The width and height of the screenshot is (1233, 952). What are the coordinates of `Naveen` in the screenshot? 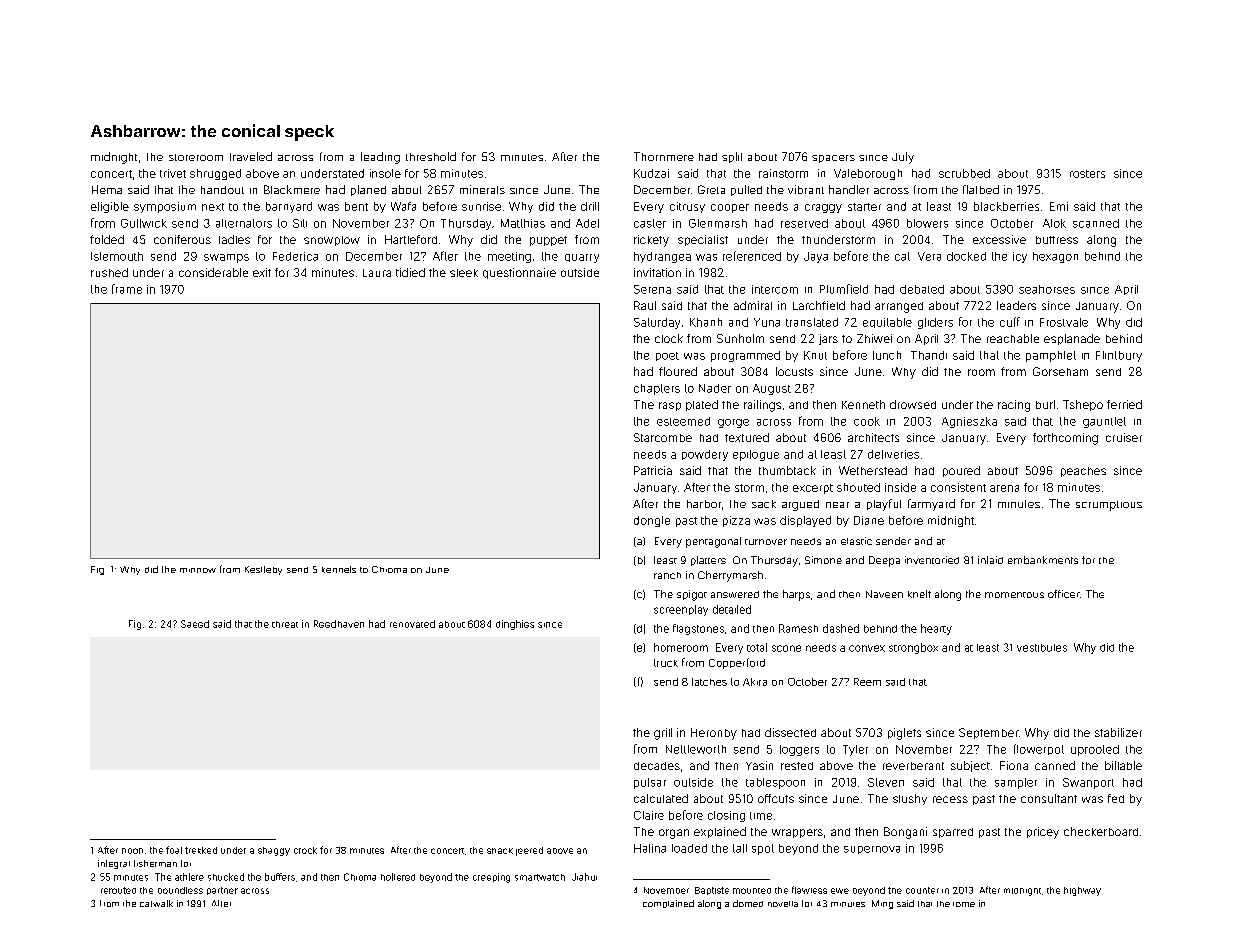 It's located at (884, 594).
